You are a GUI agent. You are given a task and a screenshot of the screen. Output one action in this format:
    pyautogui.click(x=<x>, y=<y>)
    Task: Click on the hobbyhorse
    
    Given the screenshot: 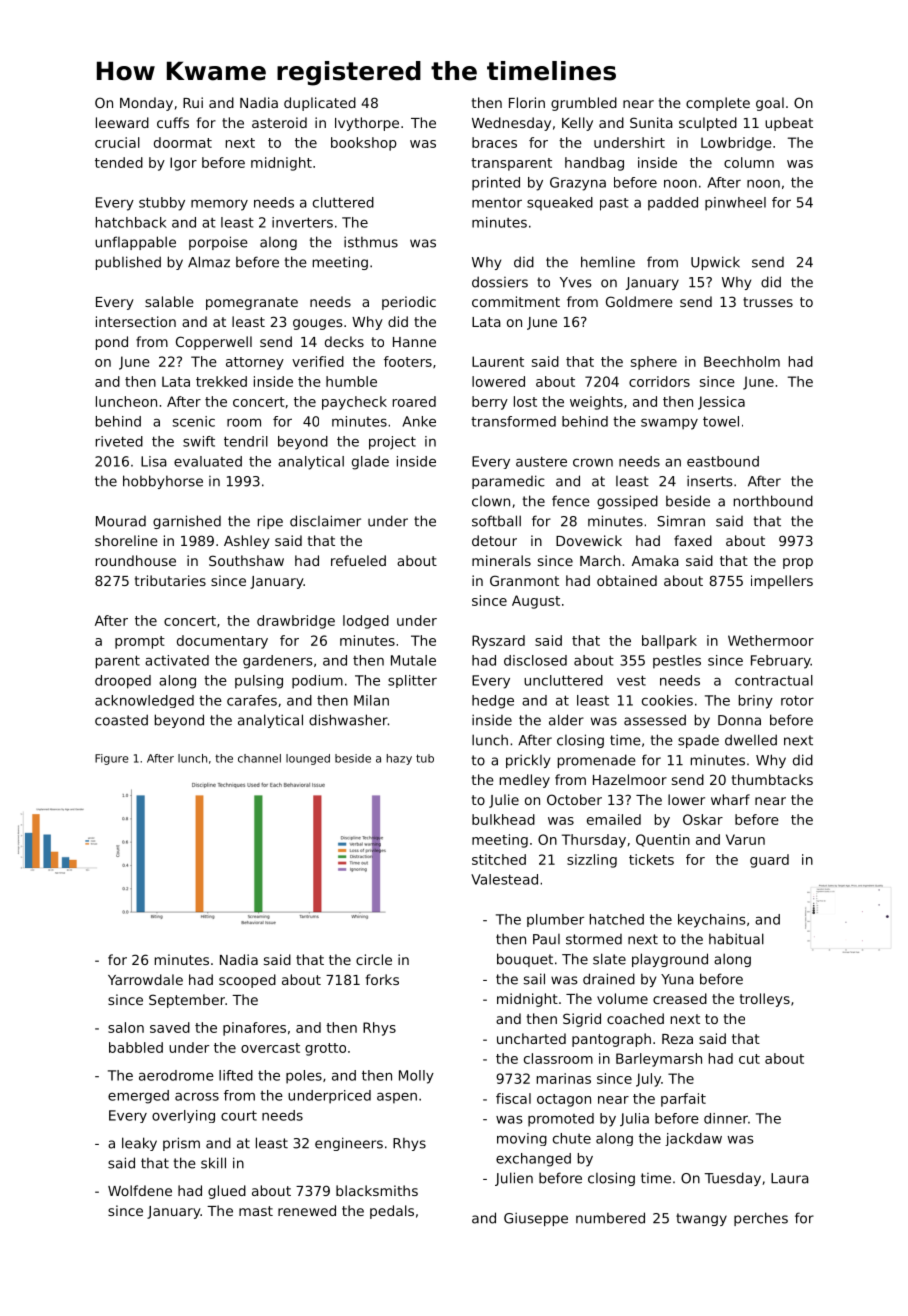 What is the action you would take?
    pyautogui.click(x=163, y=482)
